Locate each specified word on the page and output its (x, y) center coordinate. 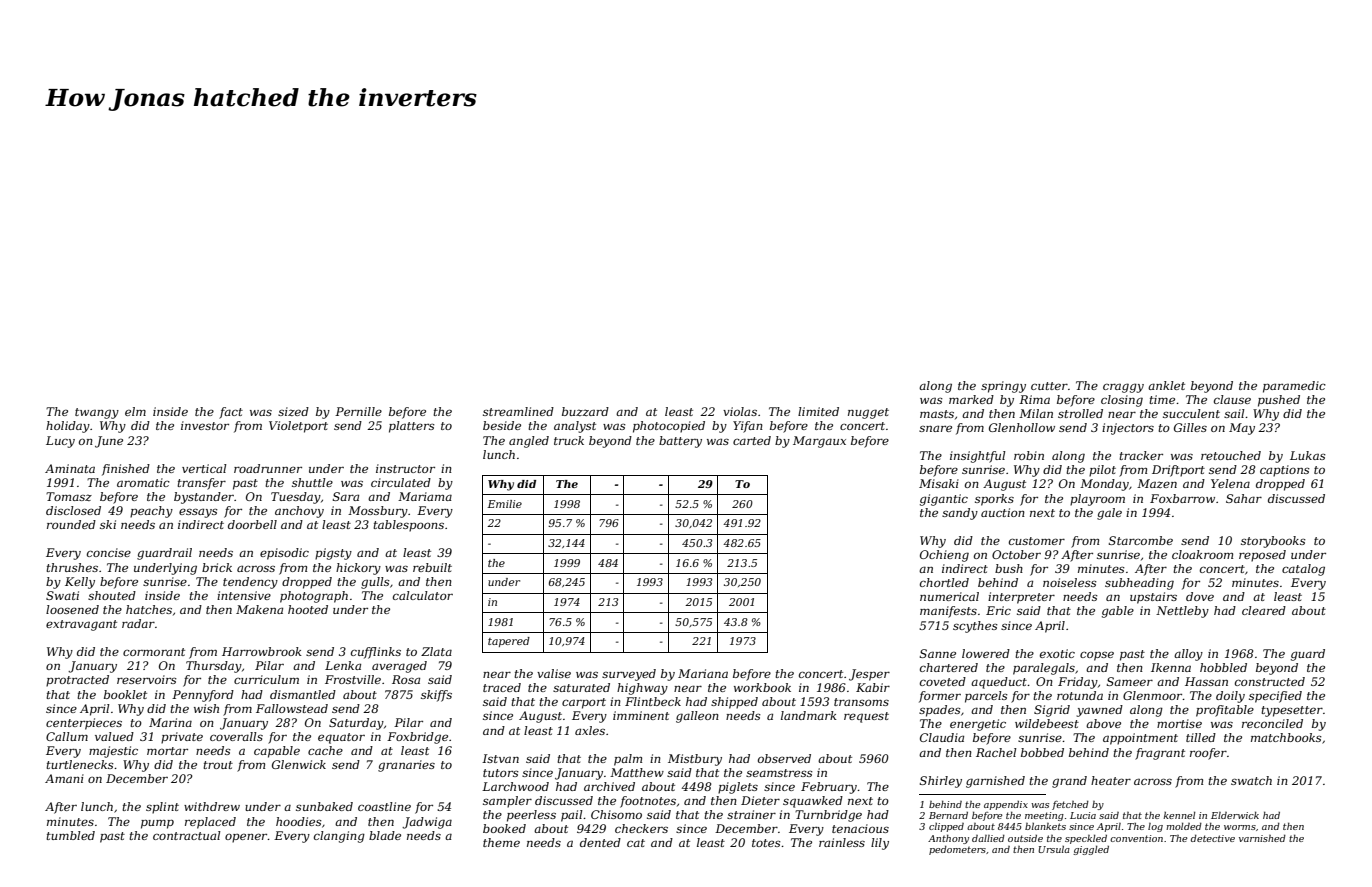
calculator (423, 595)
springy (1003, 387)
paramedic (1294, 387)
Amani (64, 778)
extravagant (81, 625)
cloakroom (1202, 554)
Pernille (358, 411)
